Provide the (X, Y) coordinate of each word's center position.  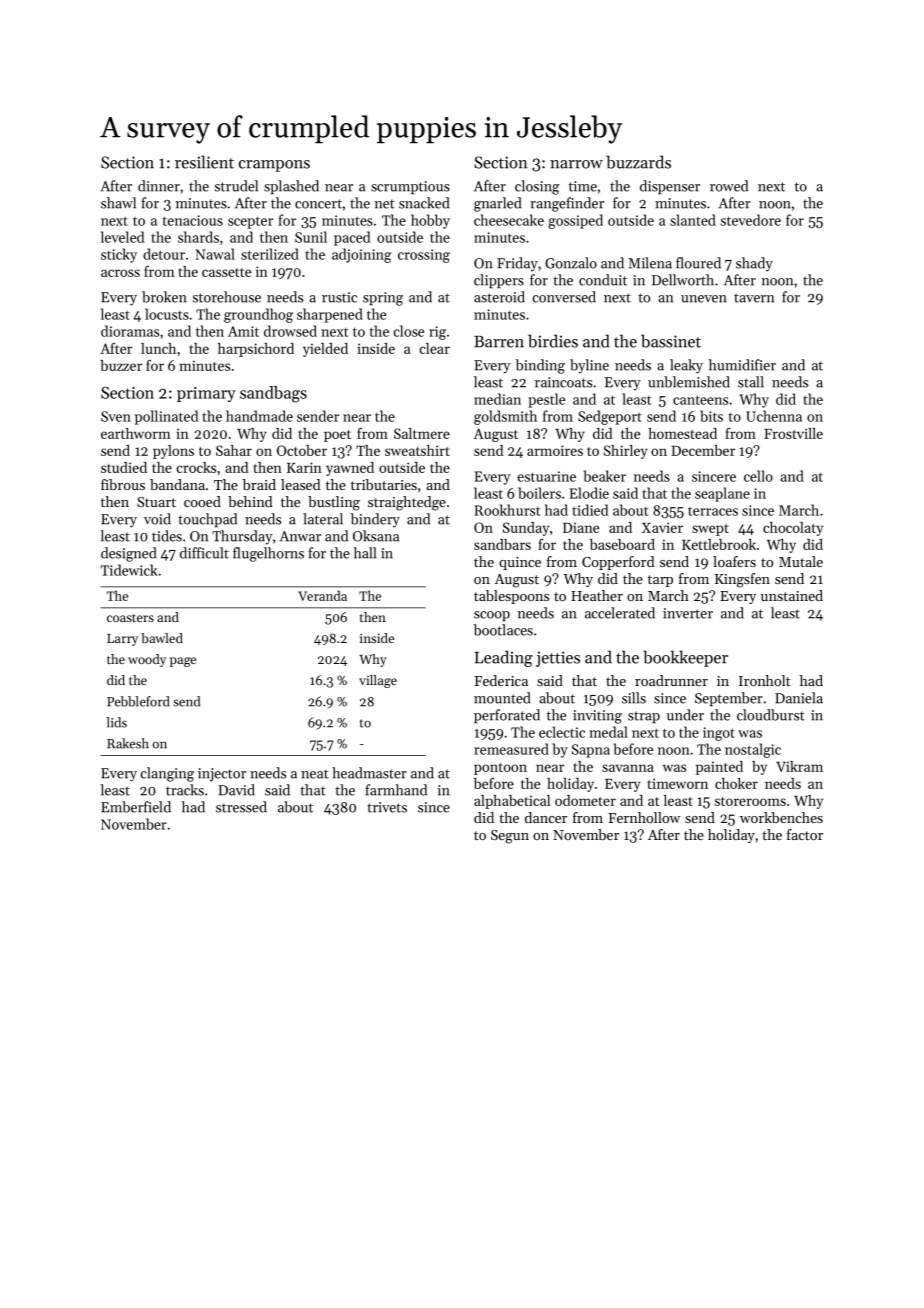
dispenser (670, 187)
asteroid (499, 297)
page (183, 662)
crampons (274, 166)
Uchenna (774, 416)
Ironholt (765, 680)
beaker (605, 476)
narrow (576, 164)
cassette (226, 272)
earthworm (136, 433)
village (378, 681)
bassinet (671, 341)
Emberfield (136, 807)
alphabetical (512, 802)
